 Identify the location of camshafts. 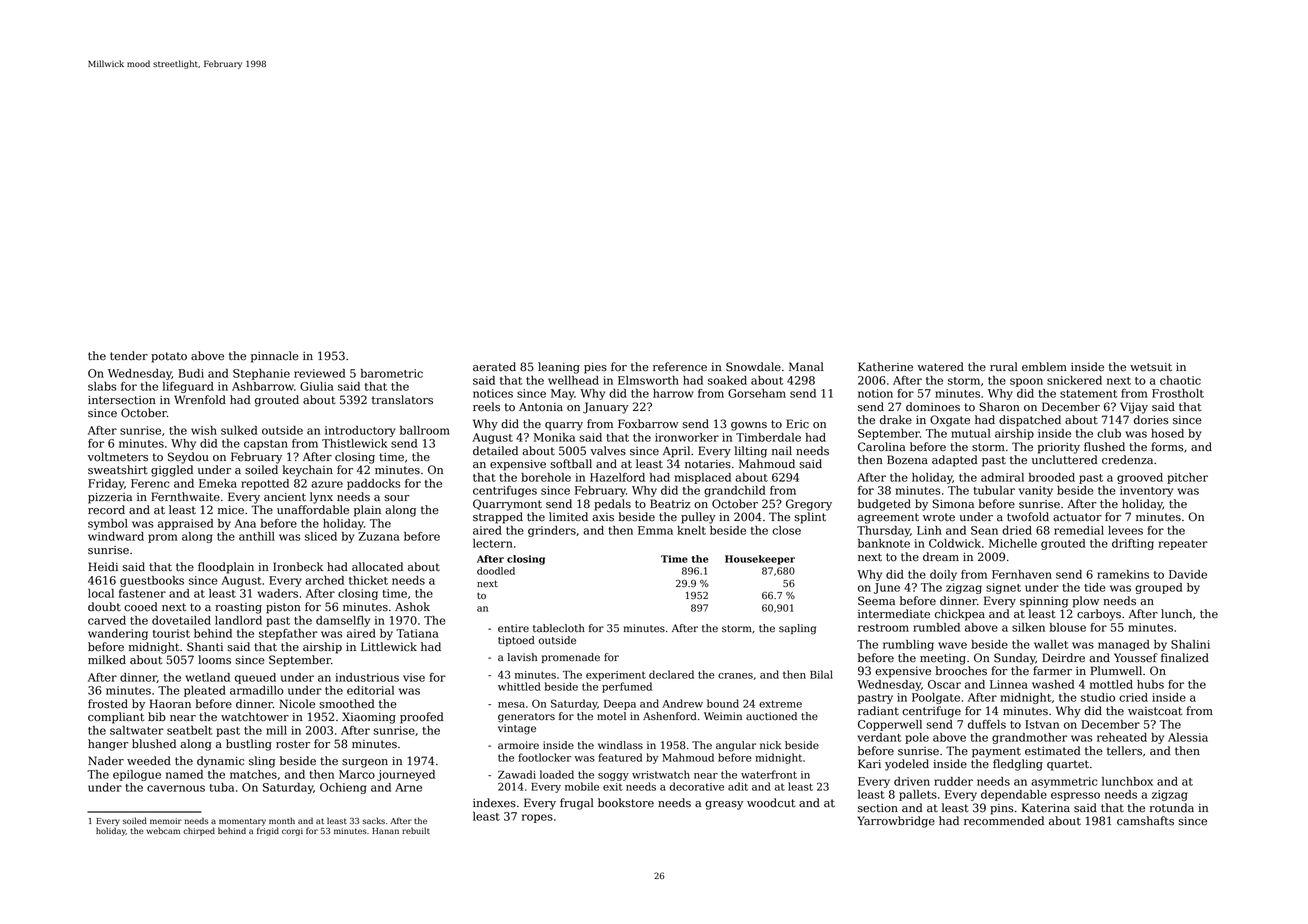
(1145, 821).
